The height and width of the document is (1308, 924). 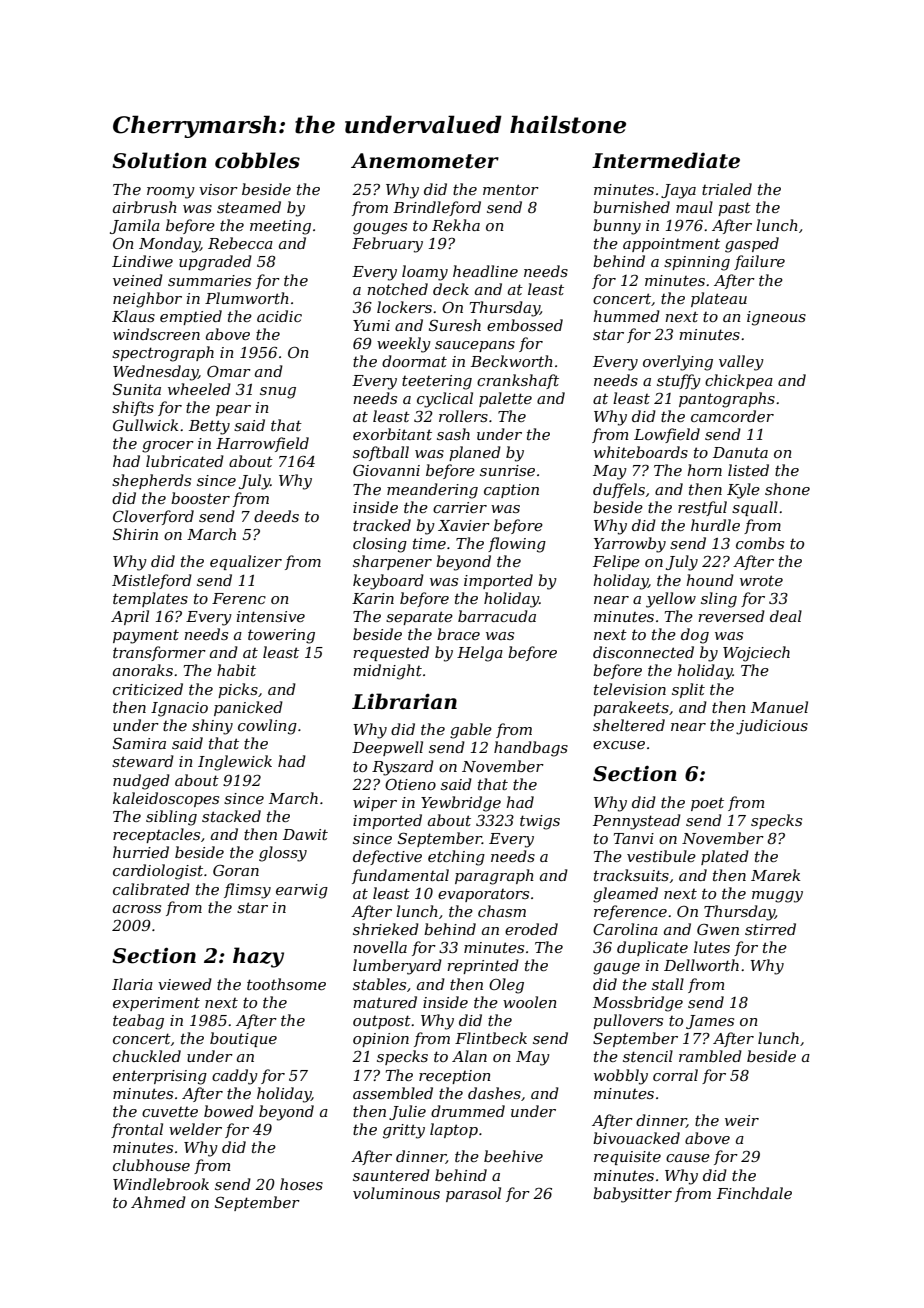 What do you see at coordinates (777, 897) in the document?
I see `muggy` at bounding box center [777, 897].
